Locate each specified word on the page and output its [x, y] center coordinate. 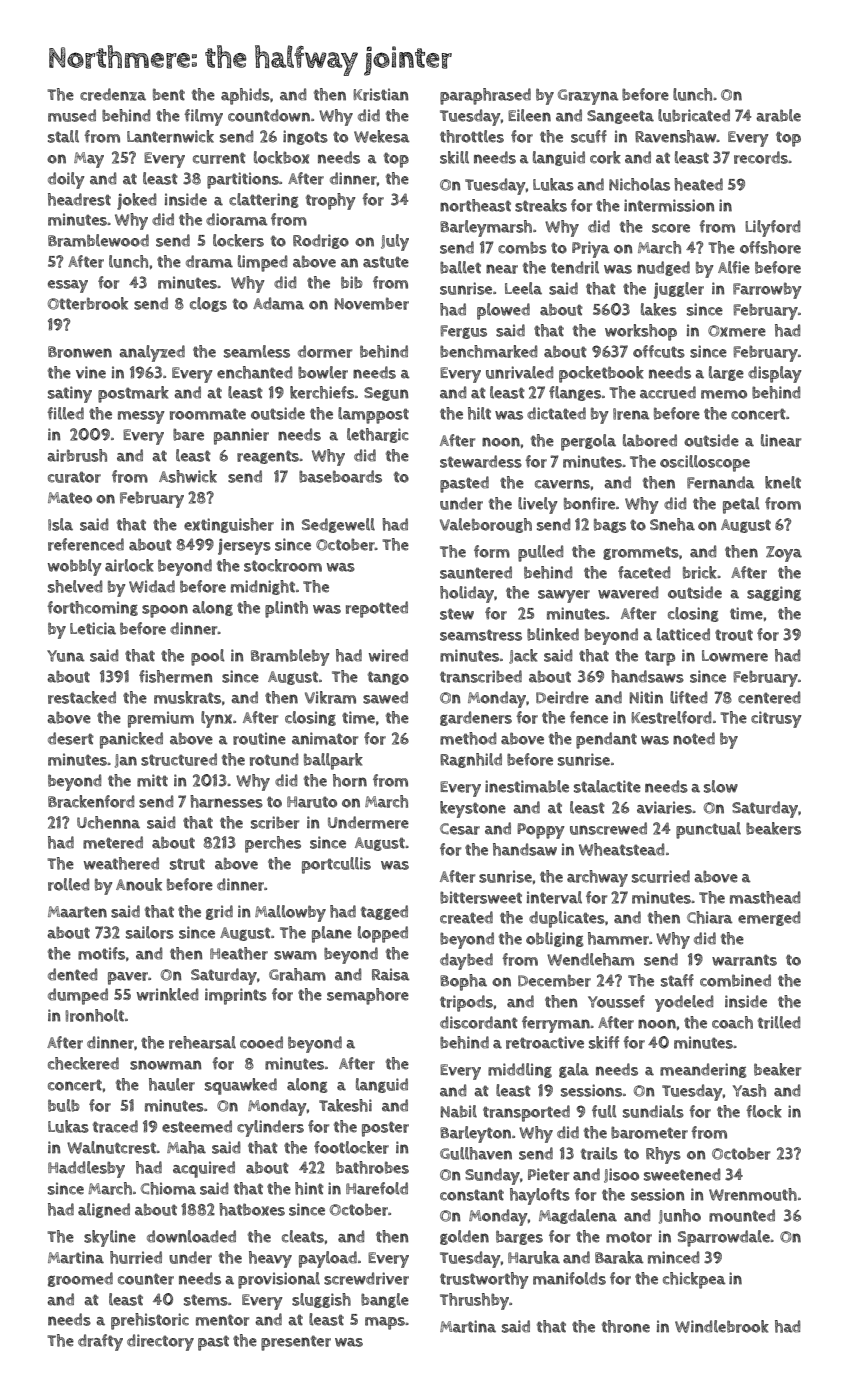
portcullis [336, 865]
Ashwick [188, 476]
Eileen [529, 115]
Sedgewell [338, 525]
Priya [591, 249]
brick [700, 572]
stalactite [607, 786]
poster [385, 1129]
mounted [742, 1215]
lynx [216, 719]
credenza [113, 94]
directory [160, 1342]
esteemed [197, 1126]
